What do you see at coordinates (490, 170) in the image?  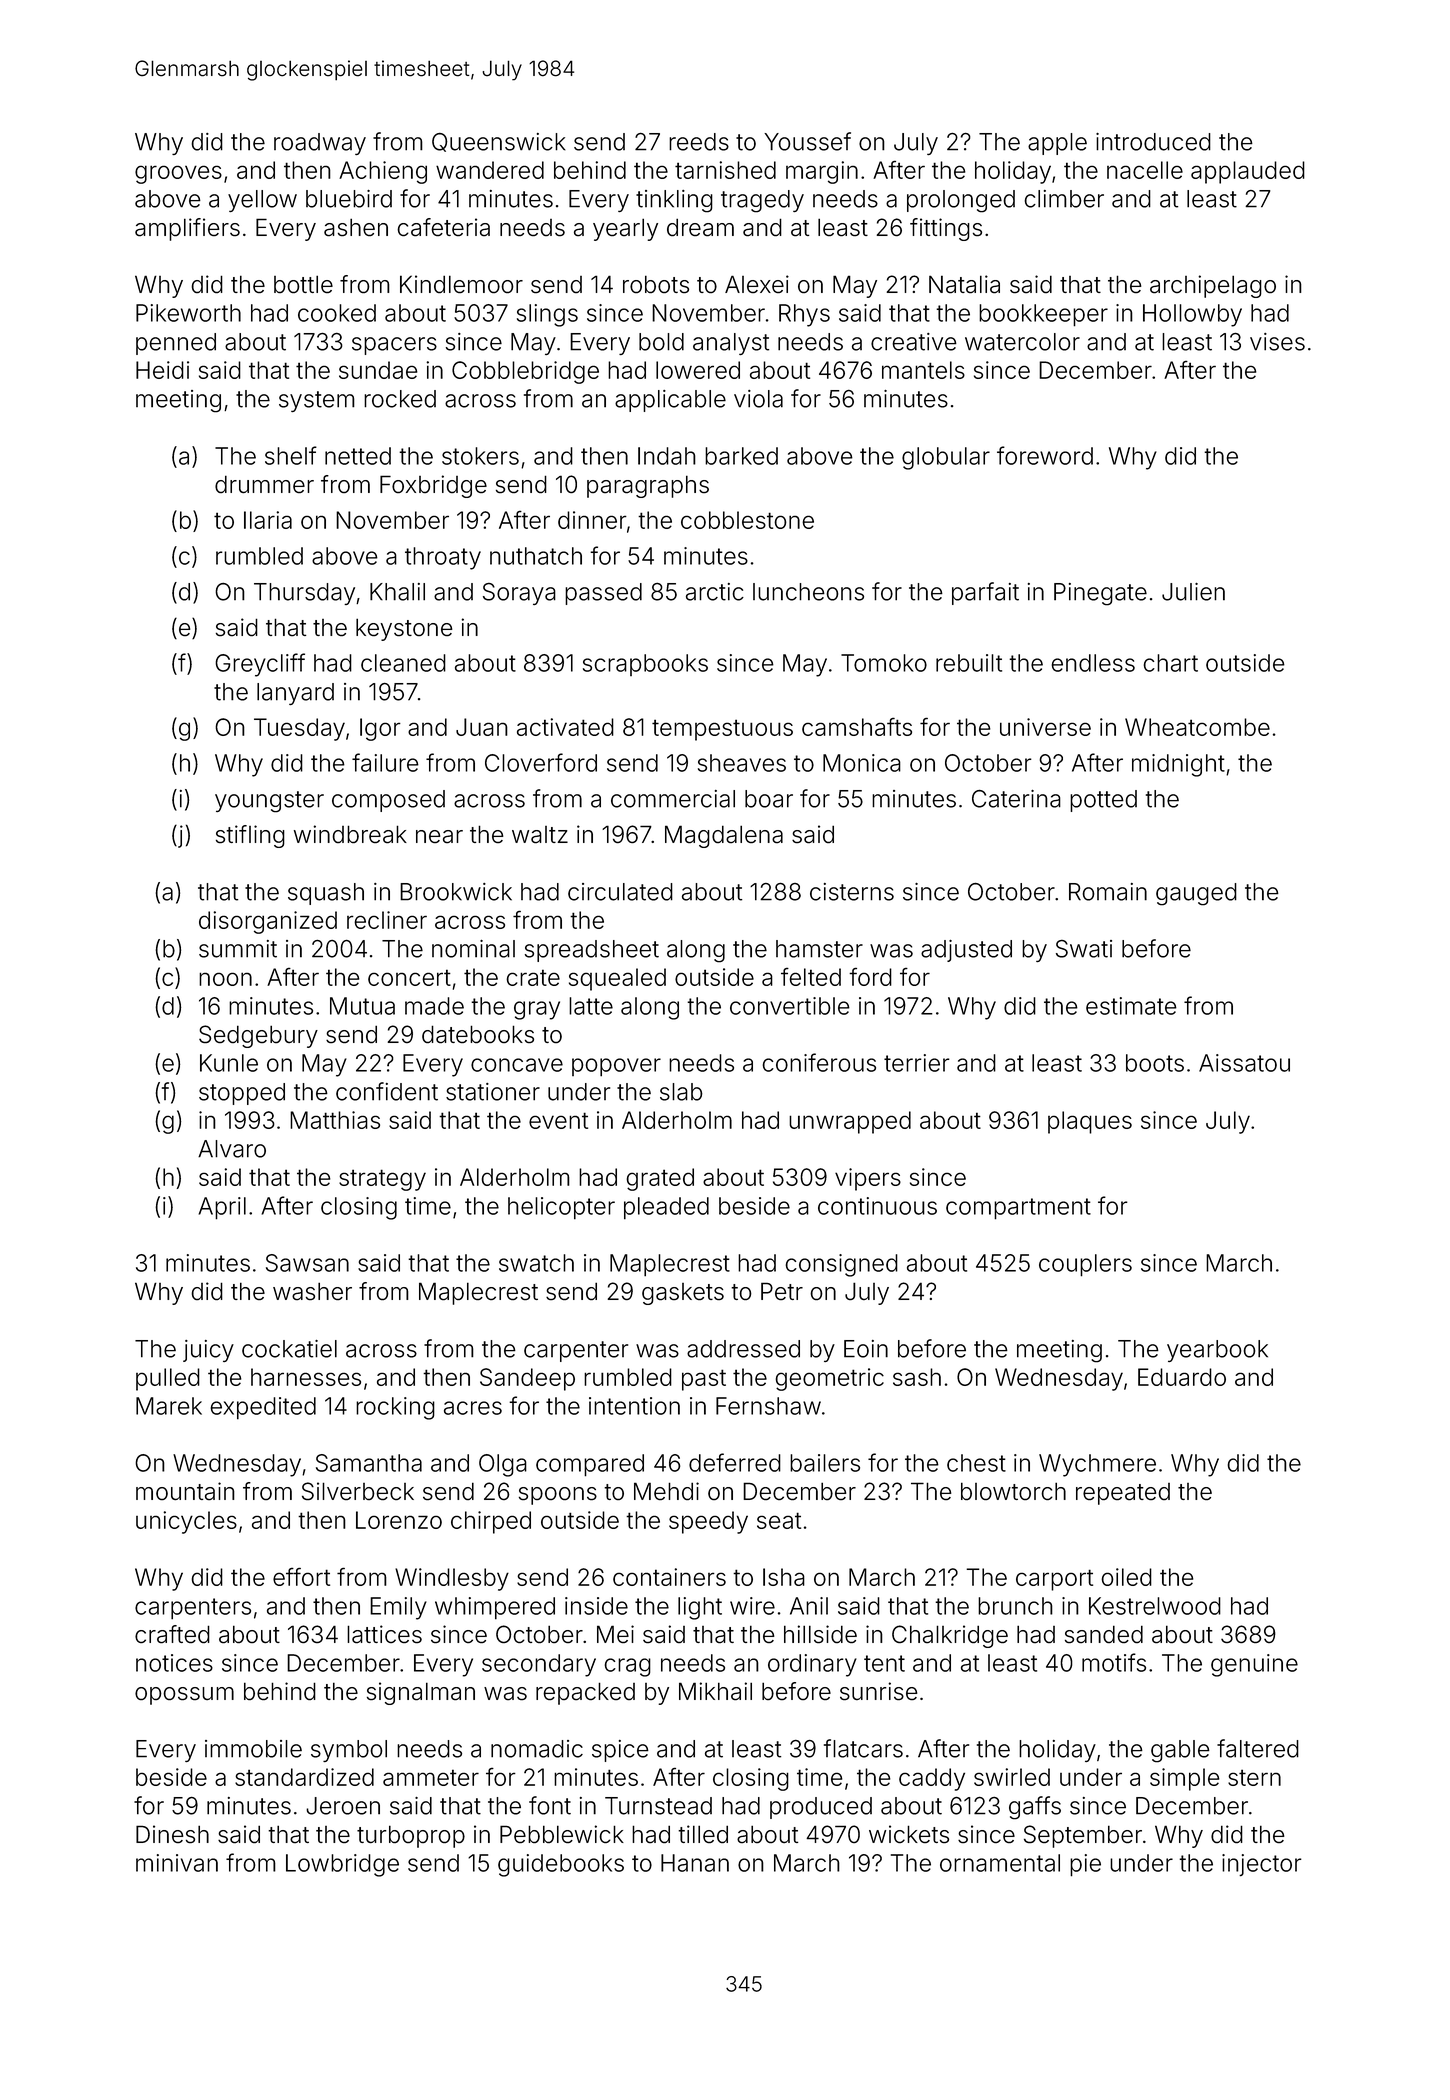 I see `wandered` at bounding box center [490, 170].
